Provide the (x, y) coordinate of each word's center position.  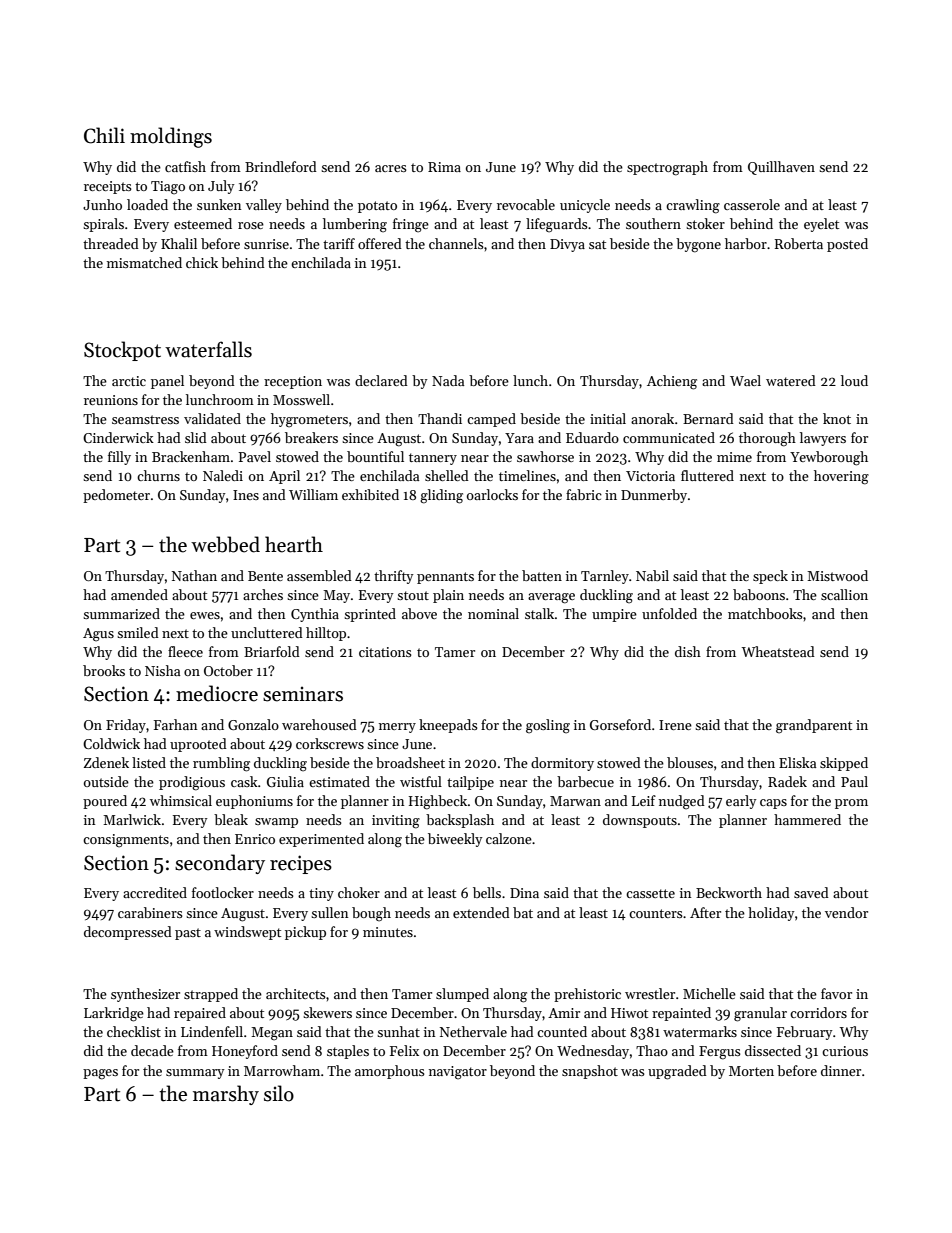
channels (456, 243)
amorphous (390, 1072)
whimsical (181, 800)
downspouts (640, 821)
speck (770, 577)
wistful (421, 781)
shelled (447, 475)
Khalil (179, 243)
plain (448, 596)
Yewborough (829, 458)
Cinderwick (118, 437)
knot (837, 418)
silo (279, 1093)
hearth (294, 544)
